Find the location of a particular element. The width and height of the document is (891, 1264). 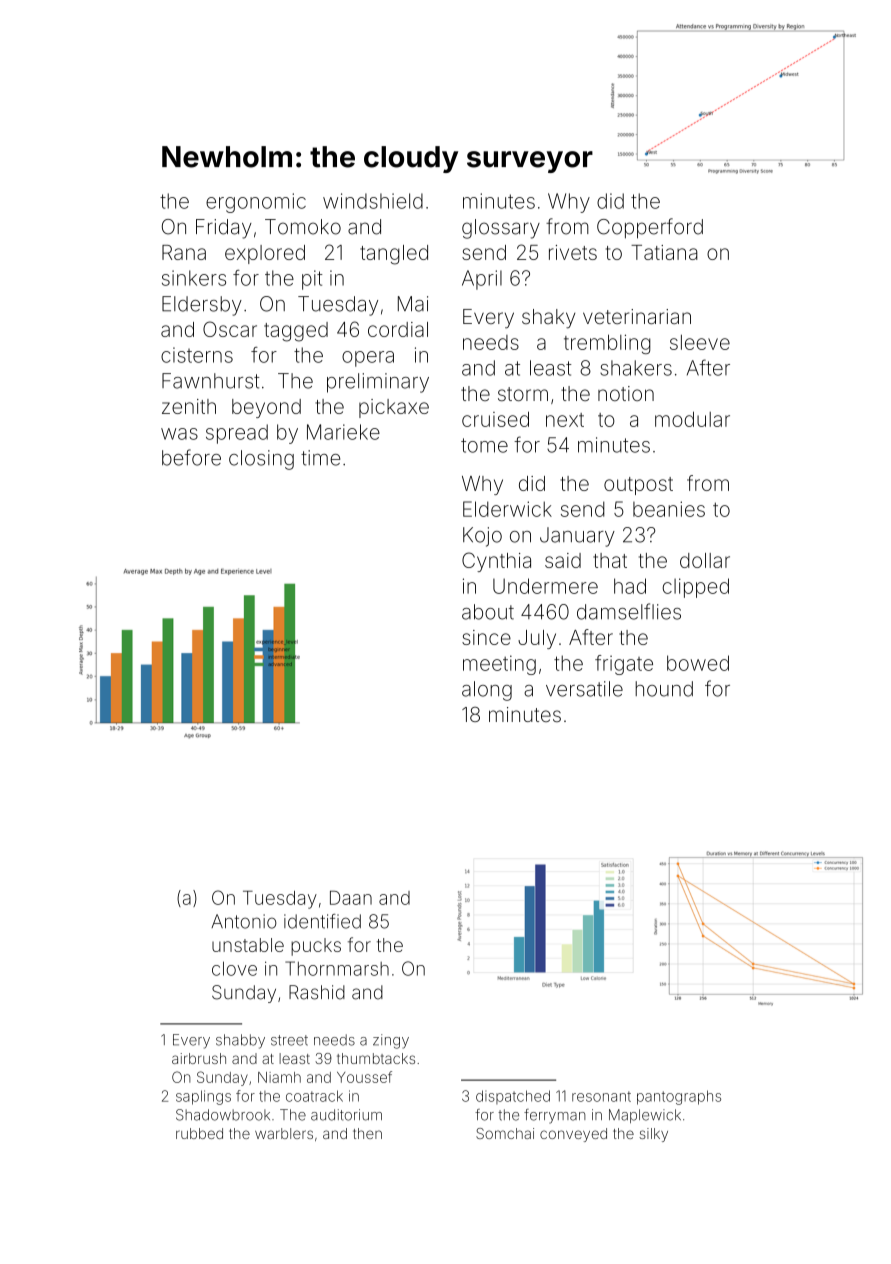

windshield is located at coordinates (373, 201).
